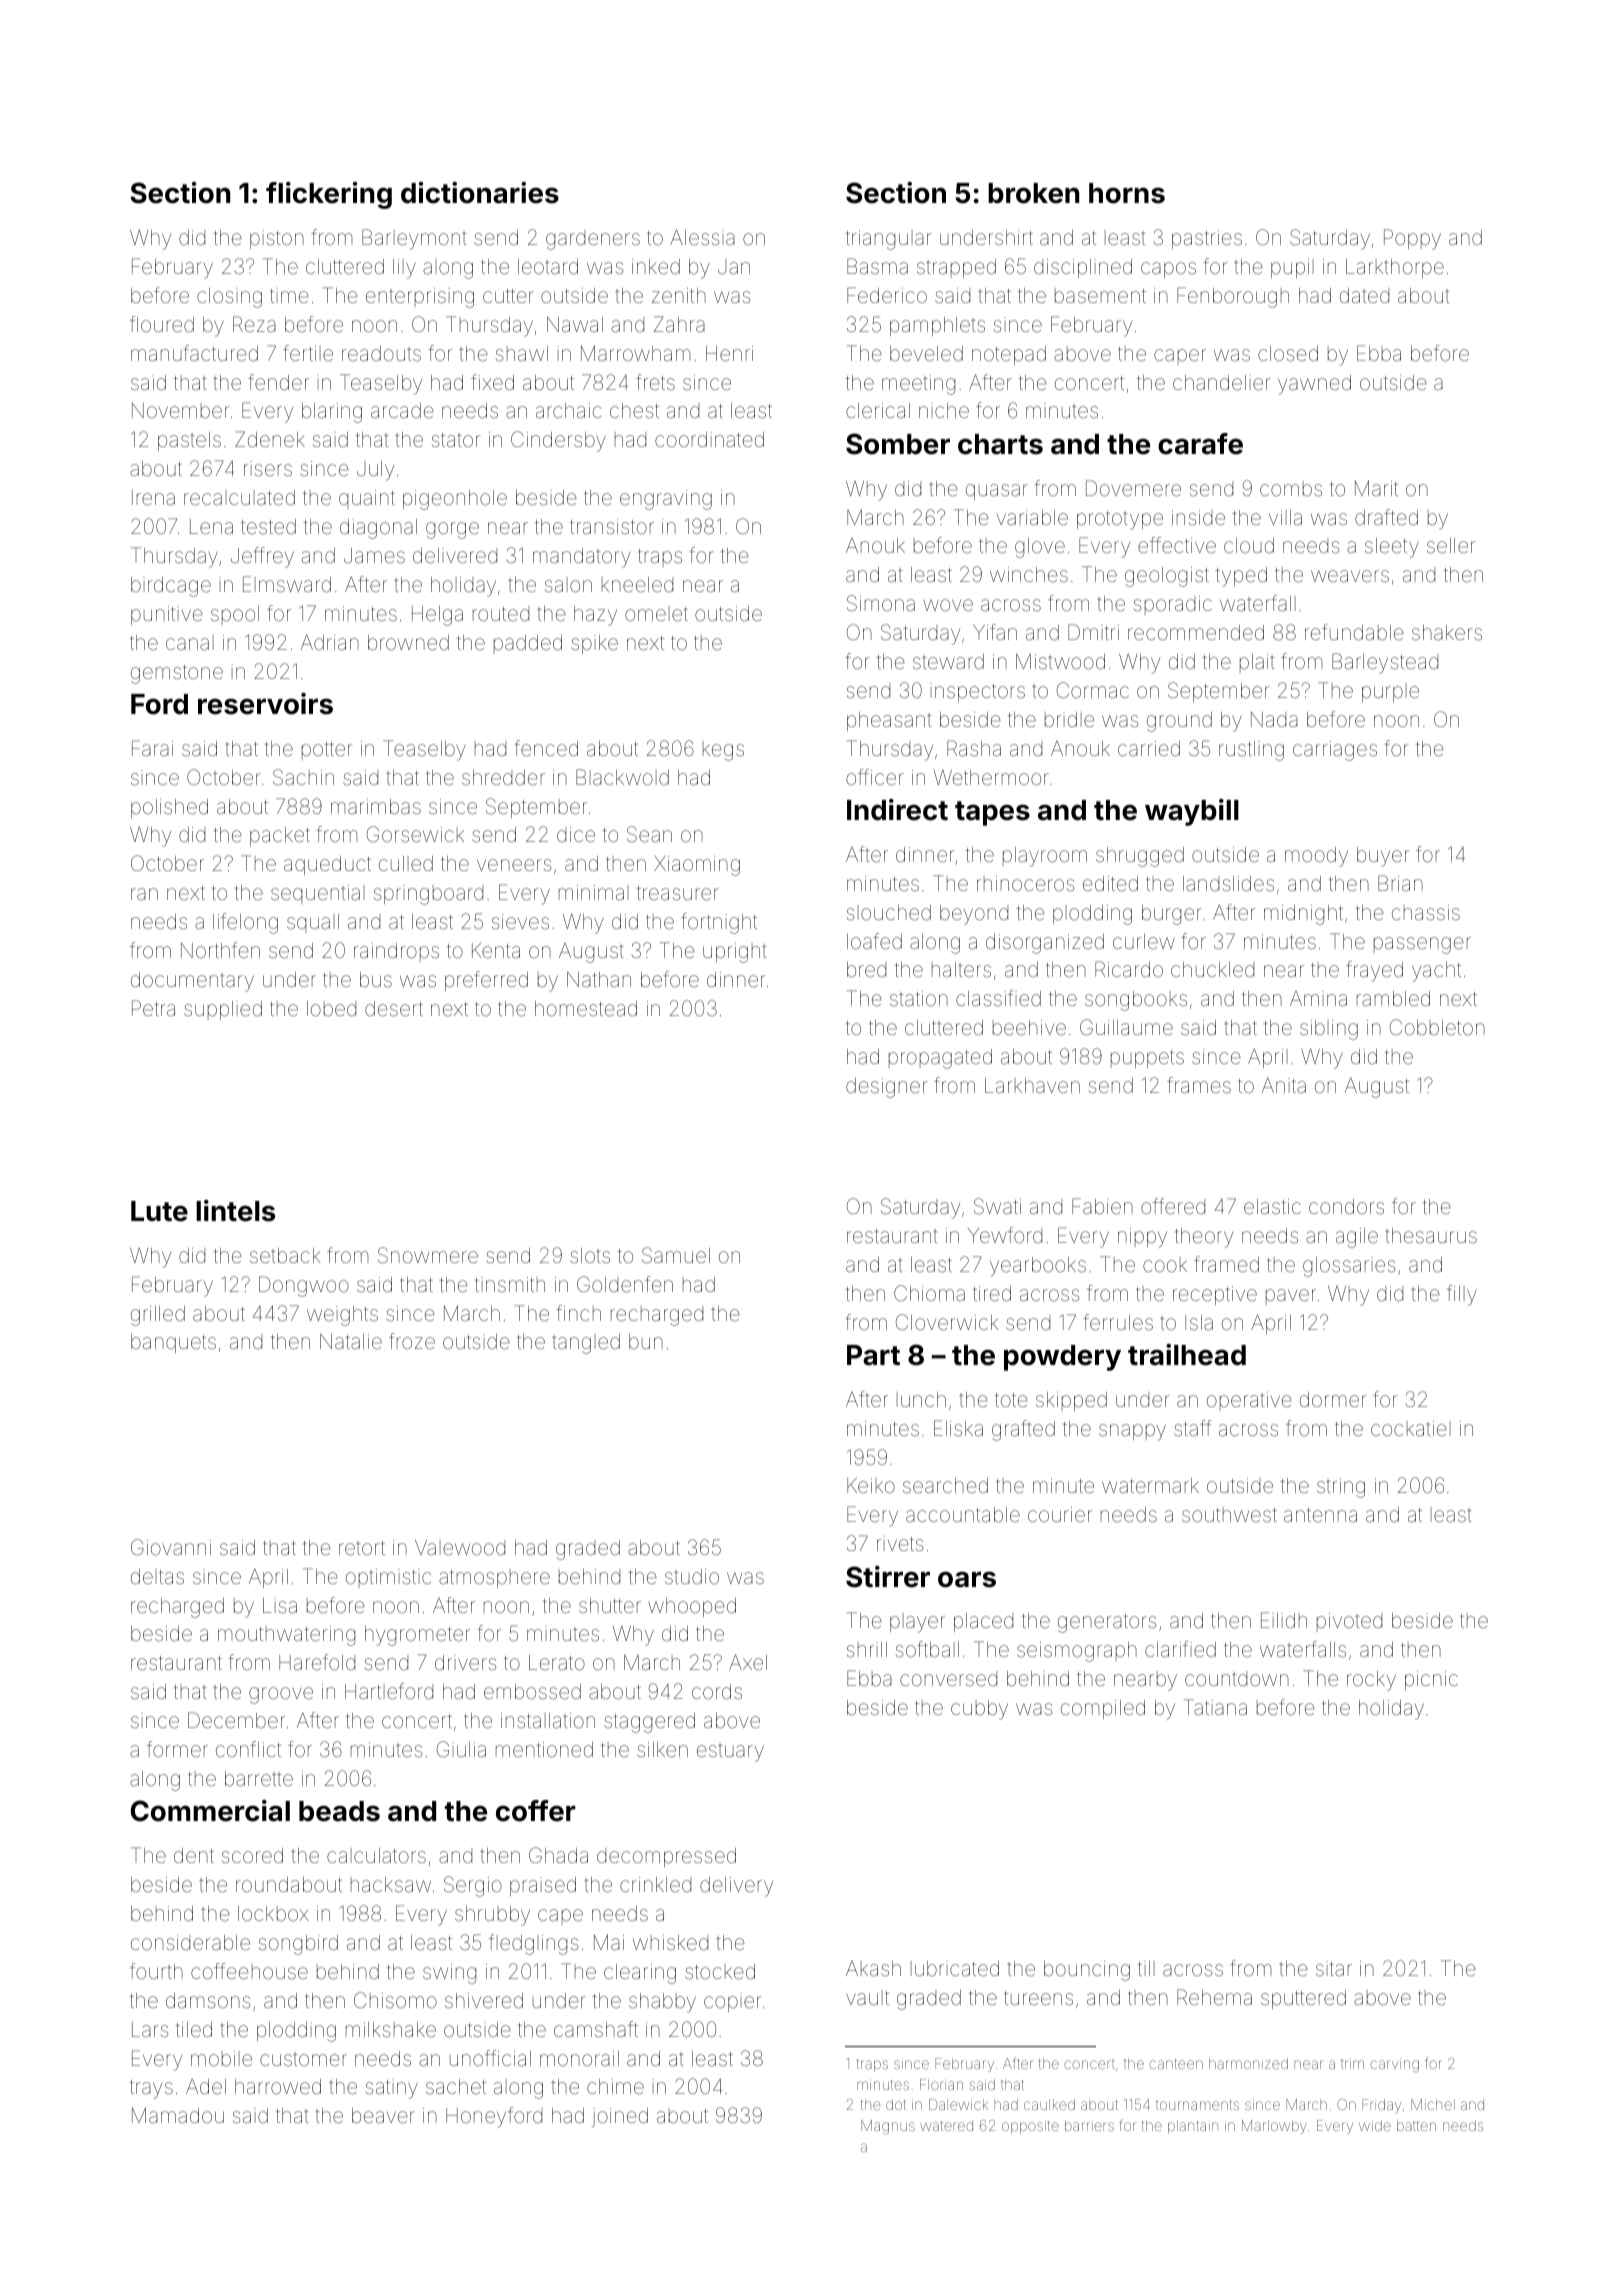 The width and height of the screenshot is (1620, 2292). Describe the element at coordinates (692, 1576) in the screenshot. I see `studio` at that location.
